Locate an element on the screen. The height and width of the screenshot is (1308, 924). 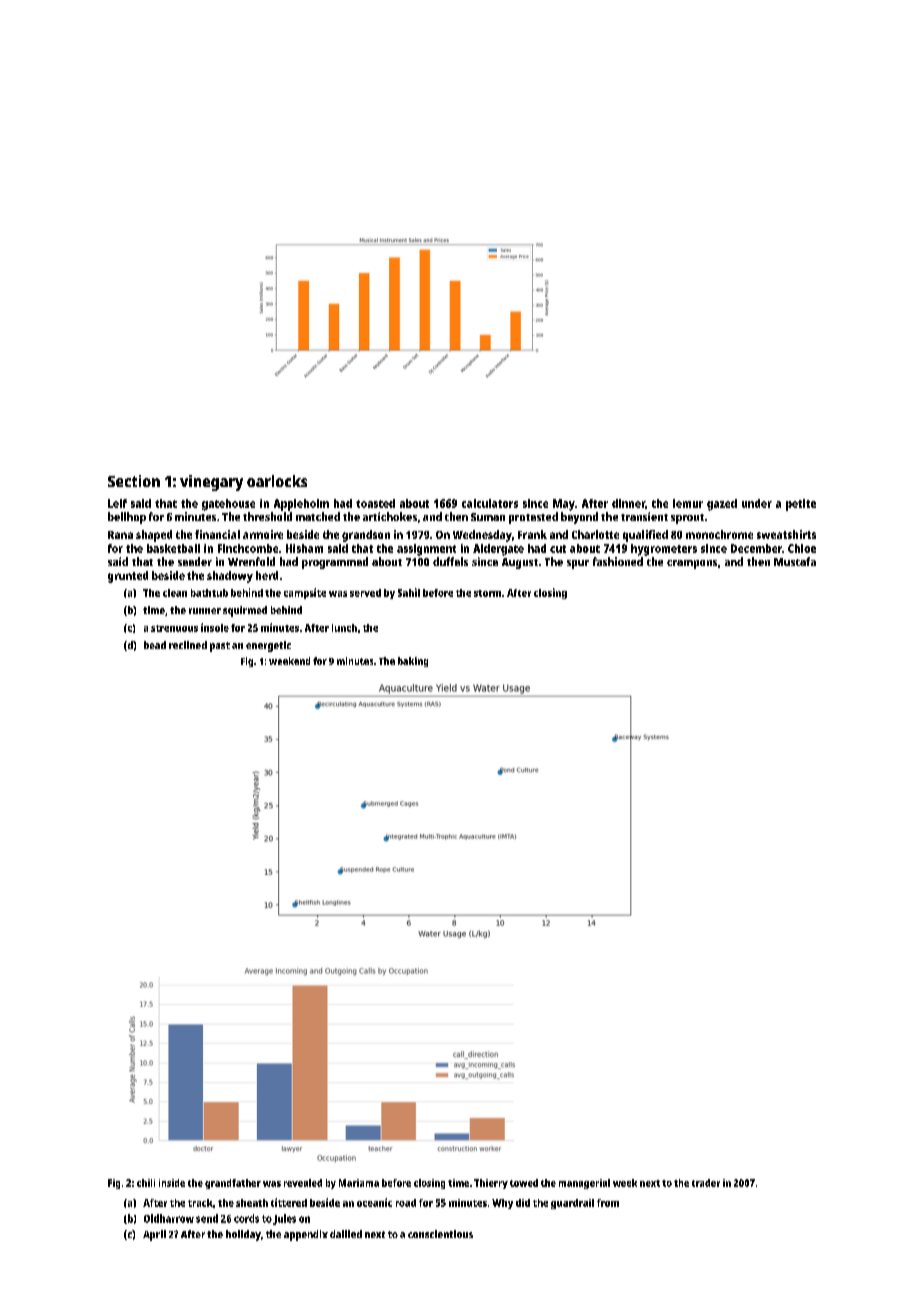
crampons is located at coordinates (692, 564).
